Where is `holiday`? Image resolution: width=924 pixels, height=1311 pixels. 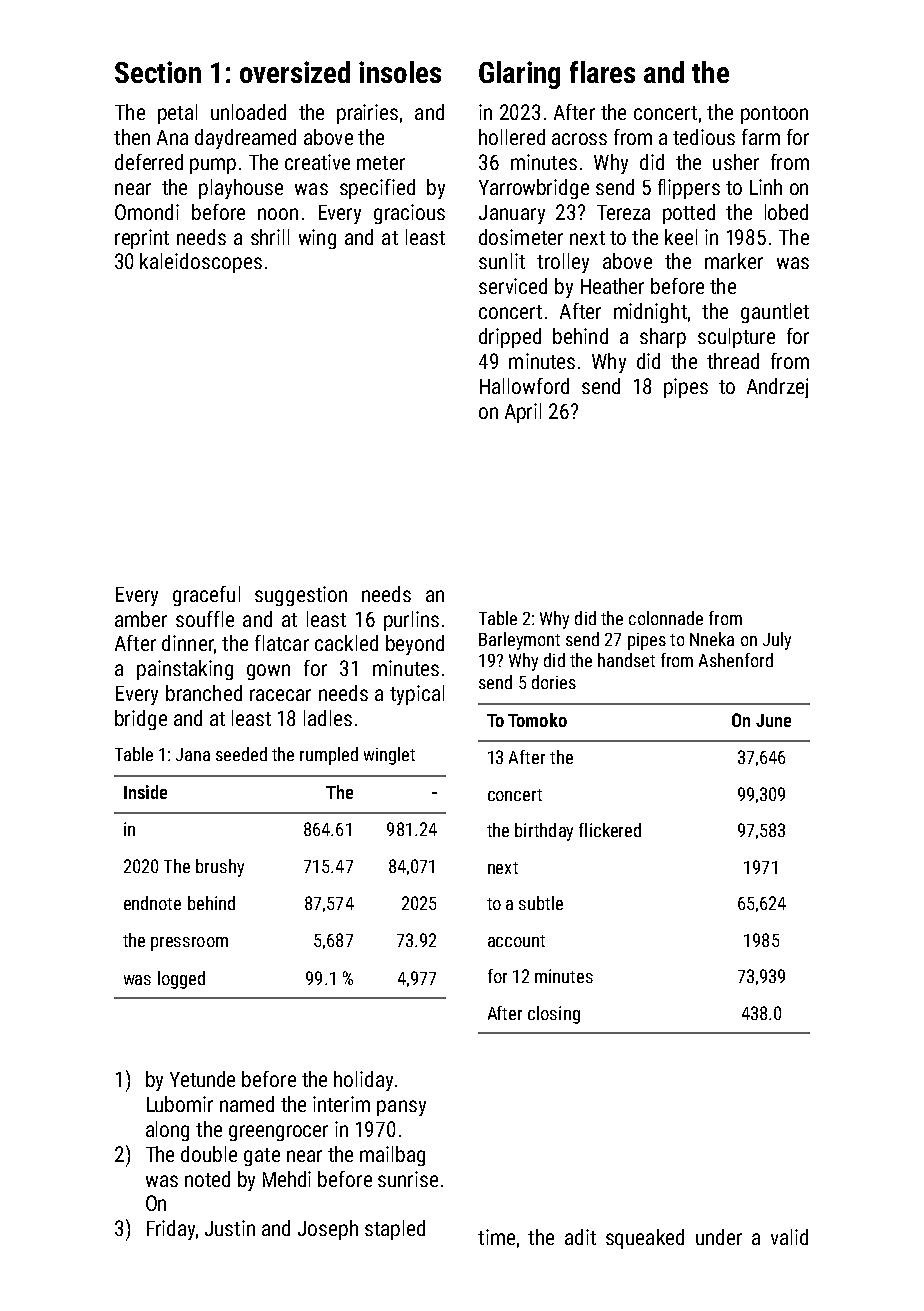 holiday is located at coordinates (363, 1081).
